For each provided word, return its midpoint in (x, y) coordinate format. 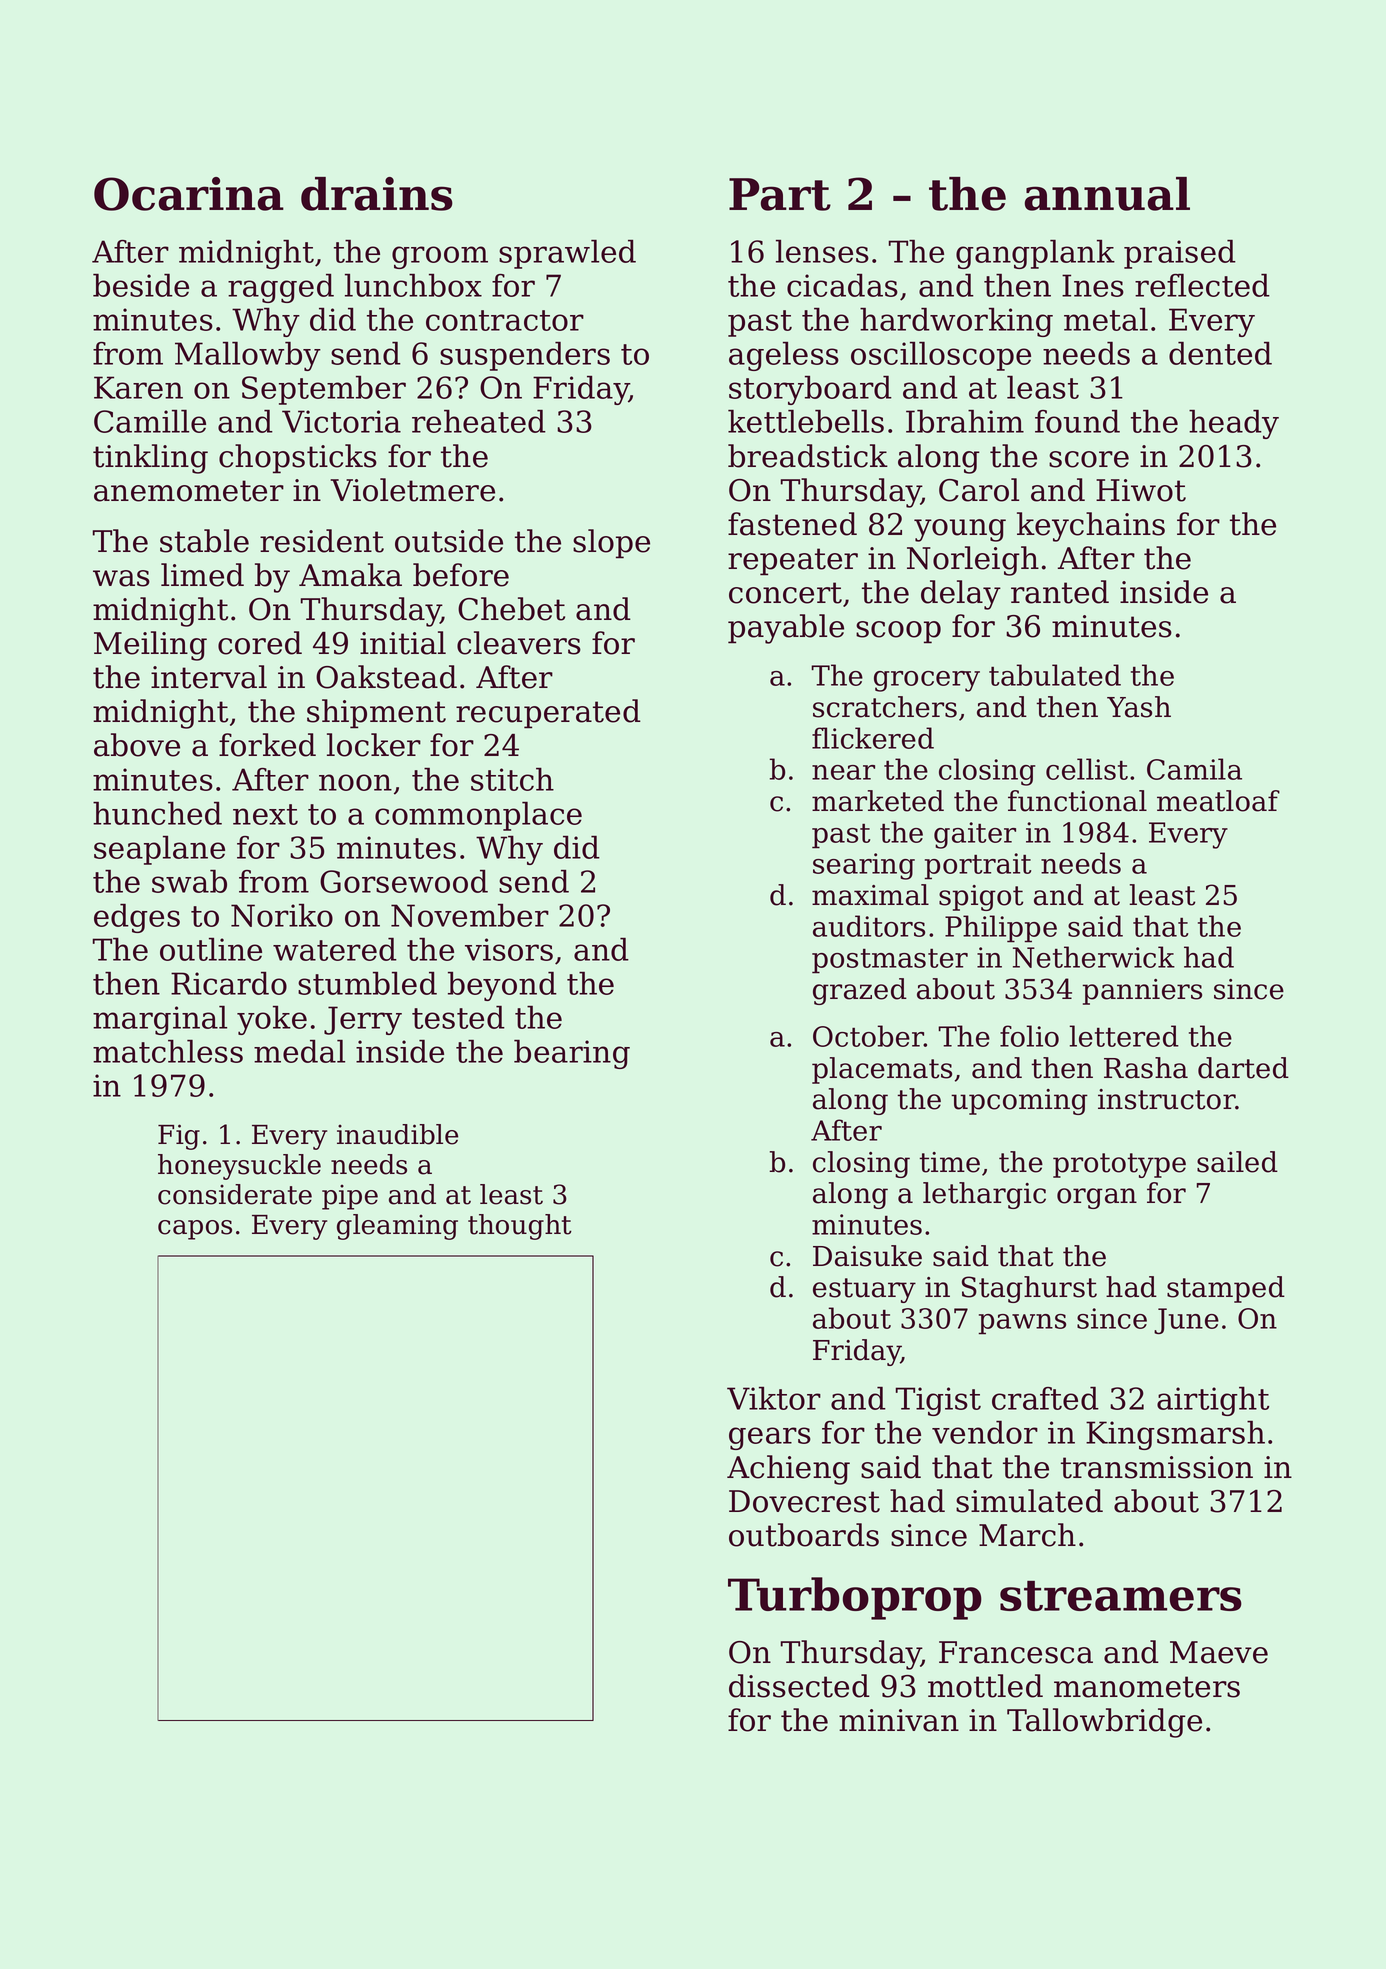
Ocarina (189, 194)
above (137, 745)
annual (1107, 194)
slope (611, 544)
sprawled (567, 254)
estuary (864, 1290)
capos (195, 1230)
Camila (1194, 769)
